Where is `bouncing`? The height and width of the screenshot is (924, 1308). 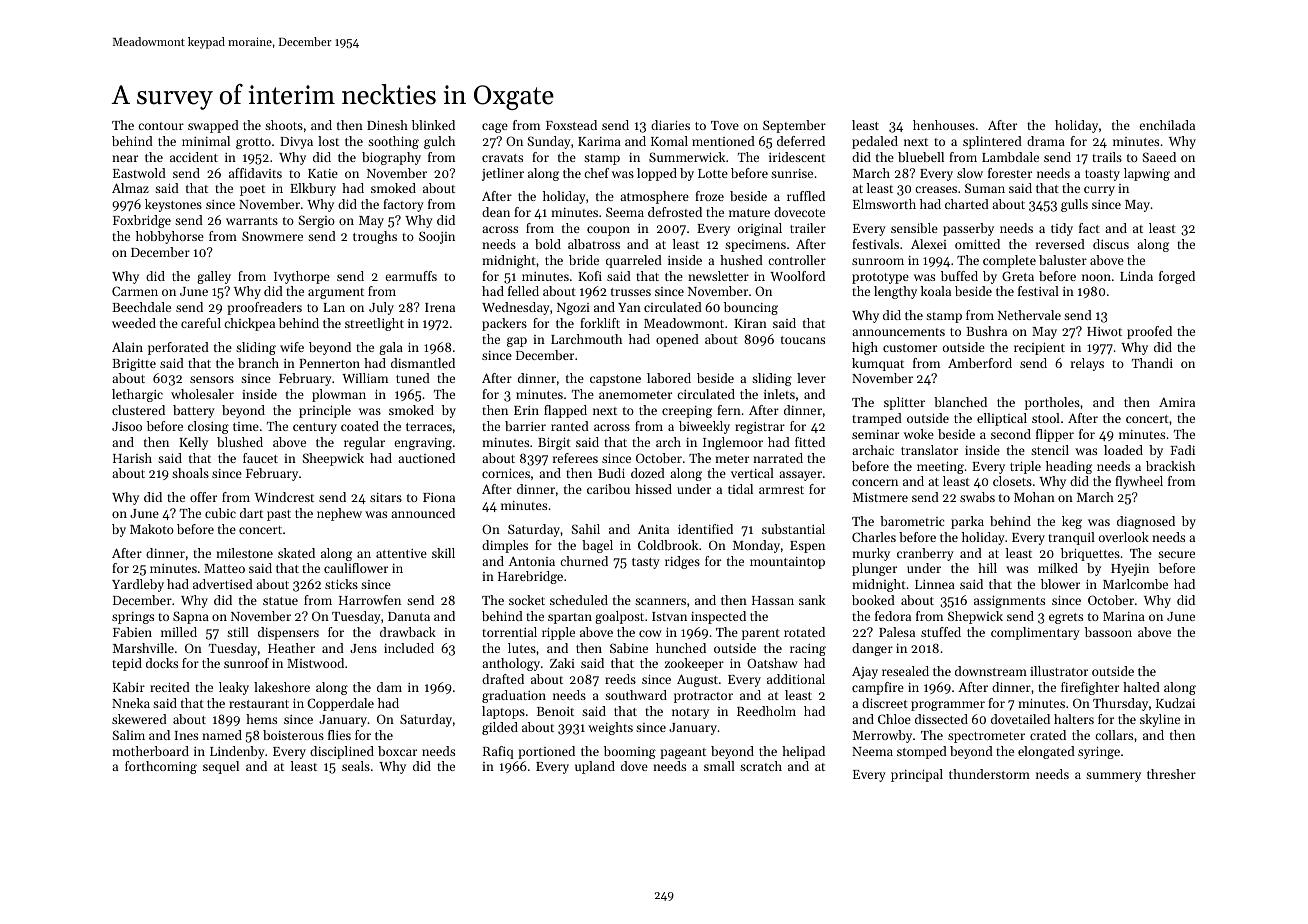 bouncing is located at coordinates (751, 308).
